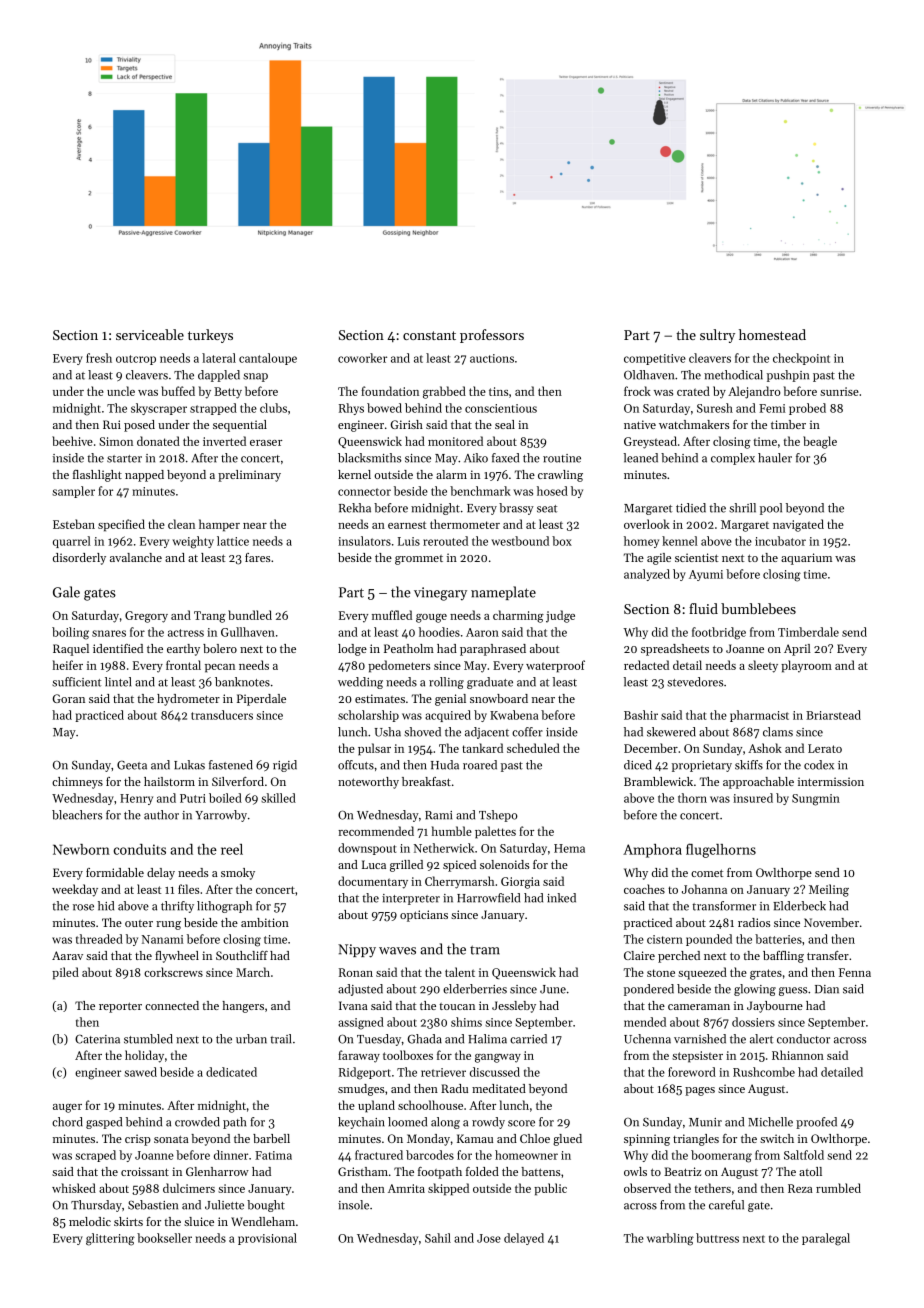  What do you see at coordinates (772, 334) in the page?
I see `homestead` at bounding box center [772, 334].
